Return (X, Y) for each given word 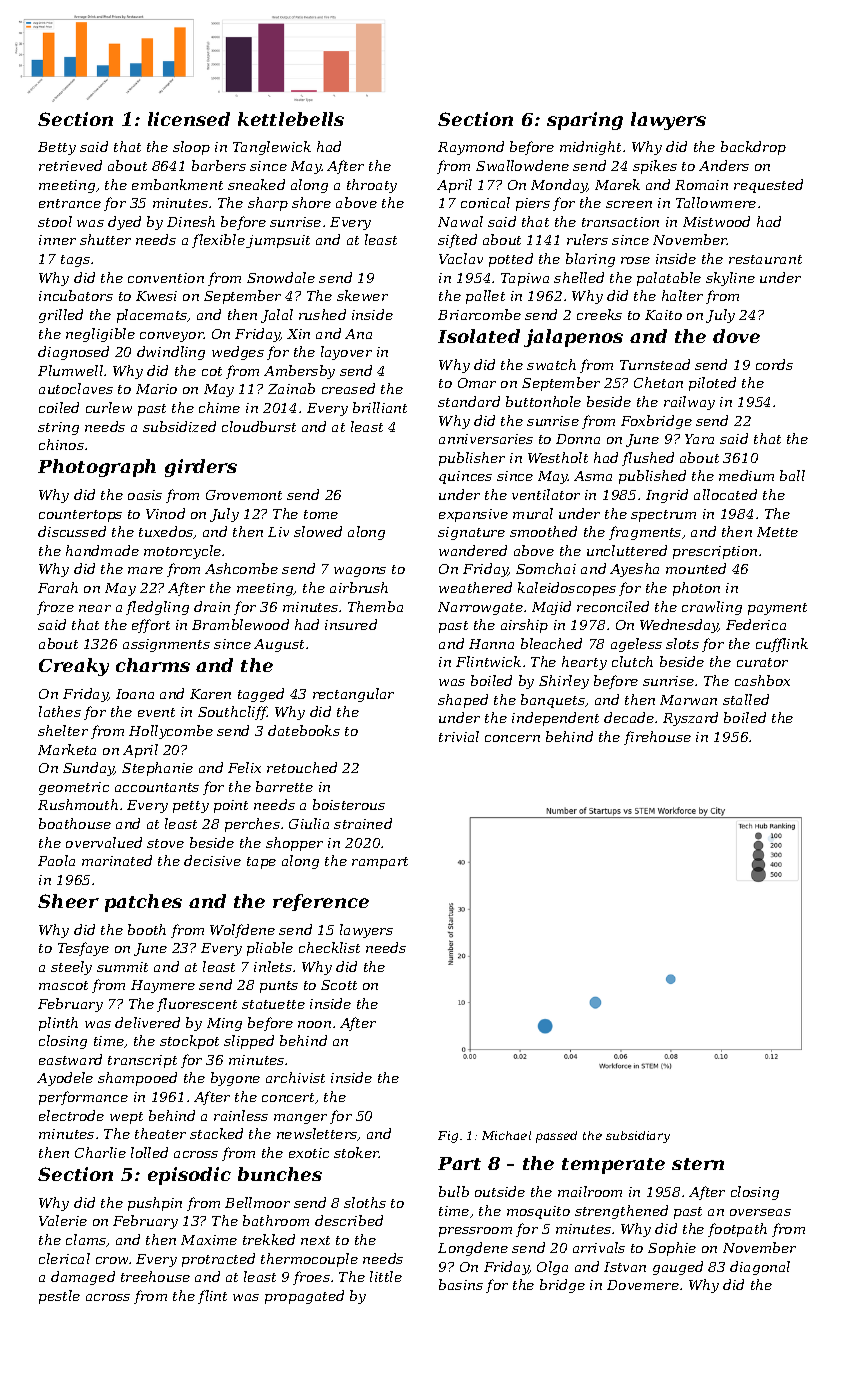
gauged (678, 1268)
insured (351, 624)
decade (629, 717)
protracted (218, 1260)
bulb (454, 1191)
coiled (59, 407)
